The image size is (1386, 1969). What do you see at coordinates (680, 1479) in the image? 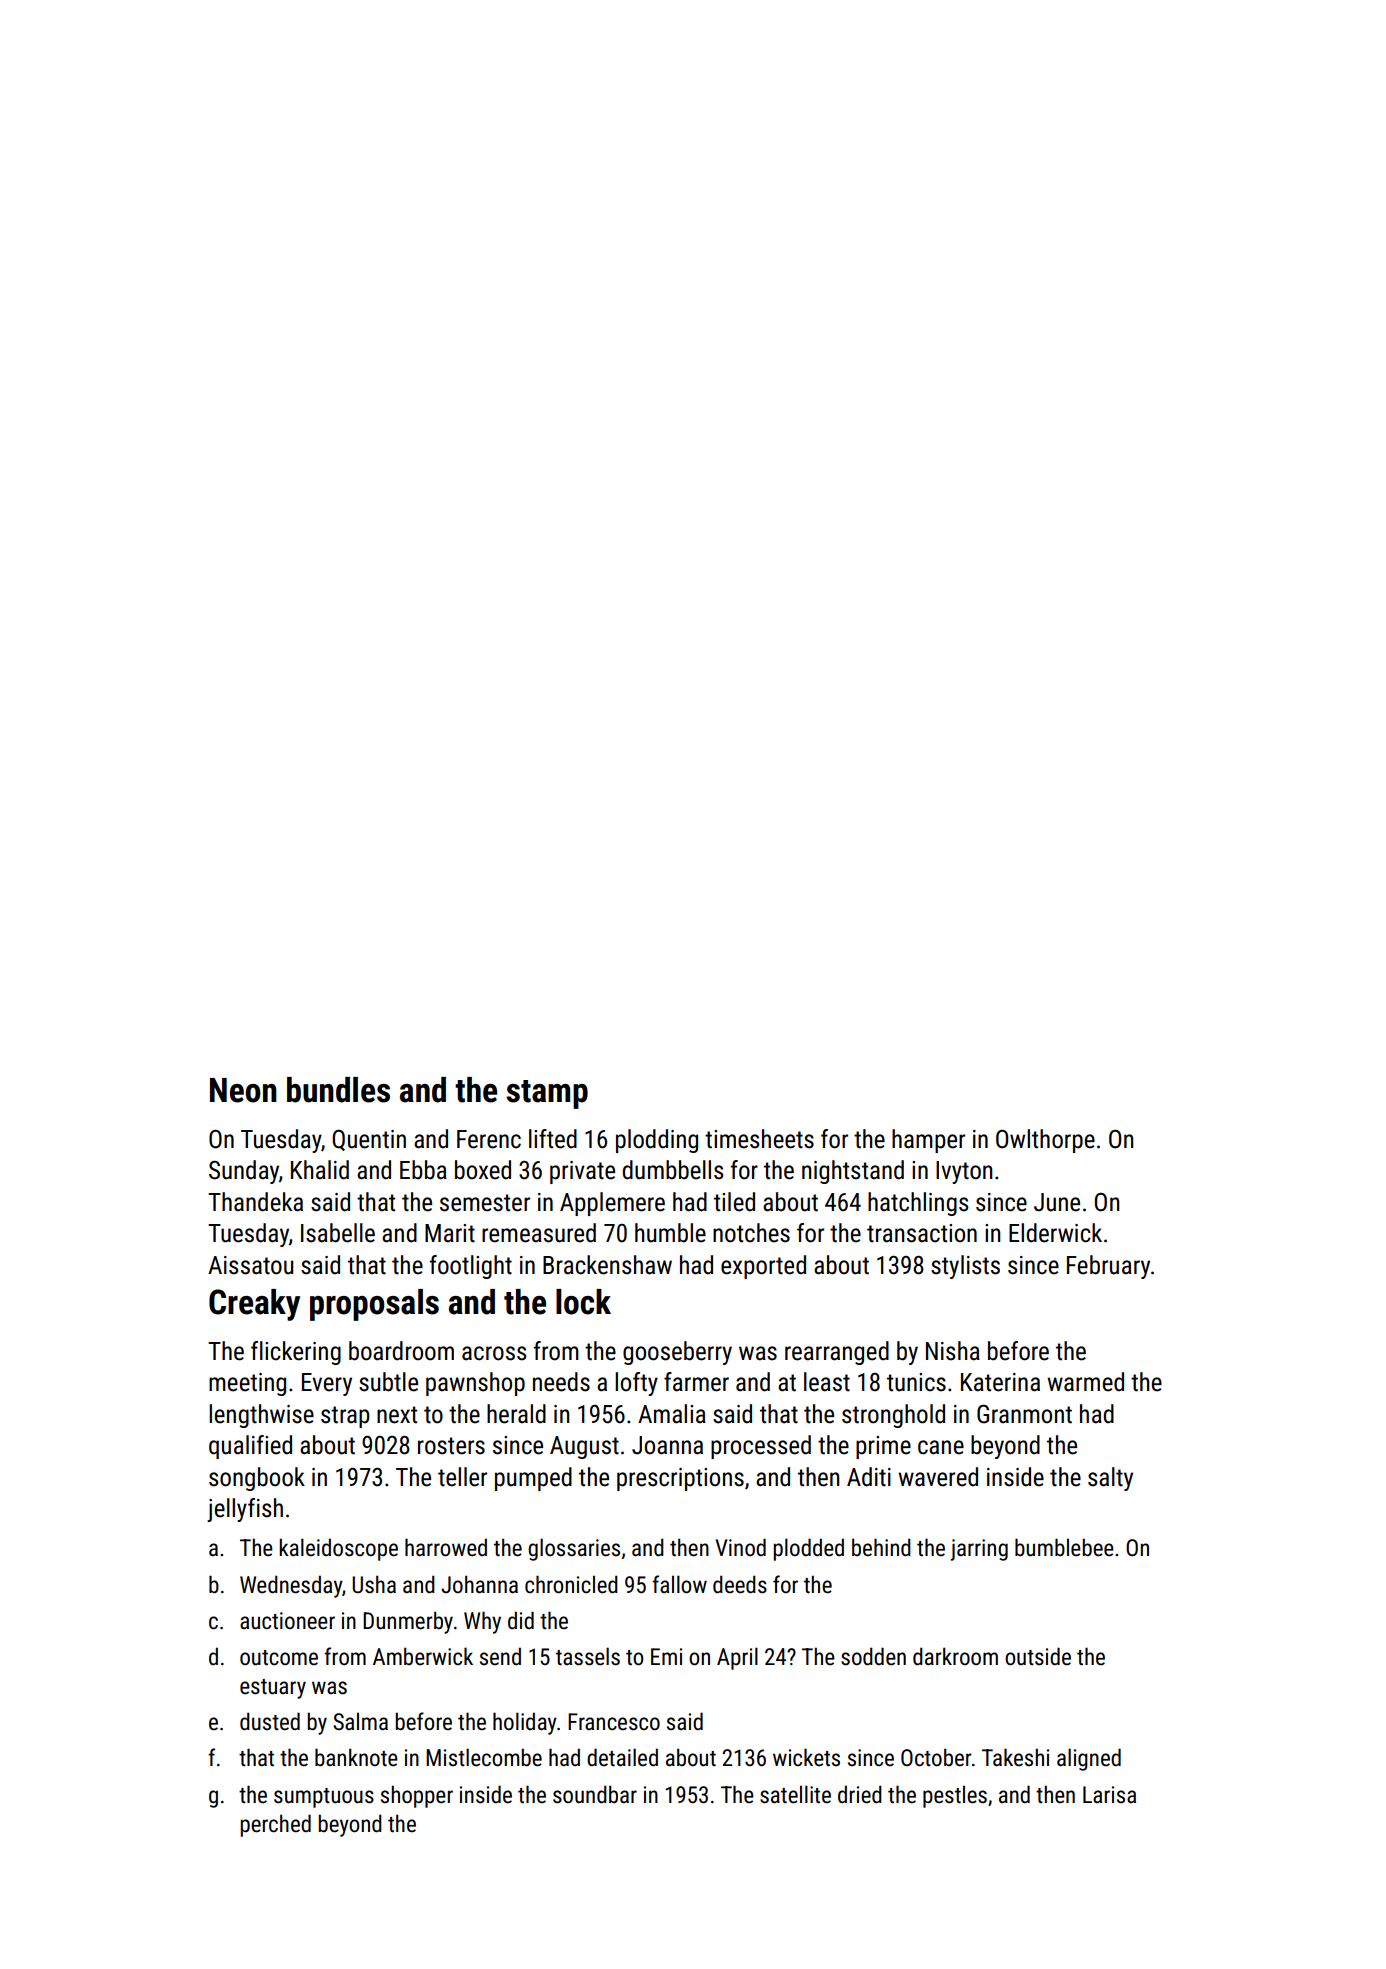
I see `prescriptions` at bounding box center [680, 1479].
